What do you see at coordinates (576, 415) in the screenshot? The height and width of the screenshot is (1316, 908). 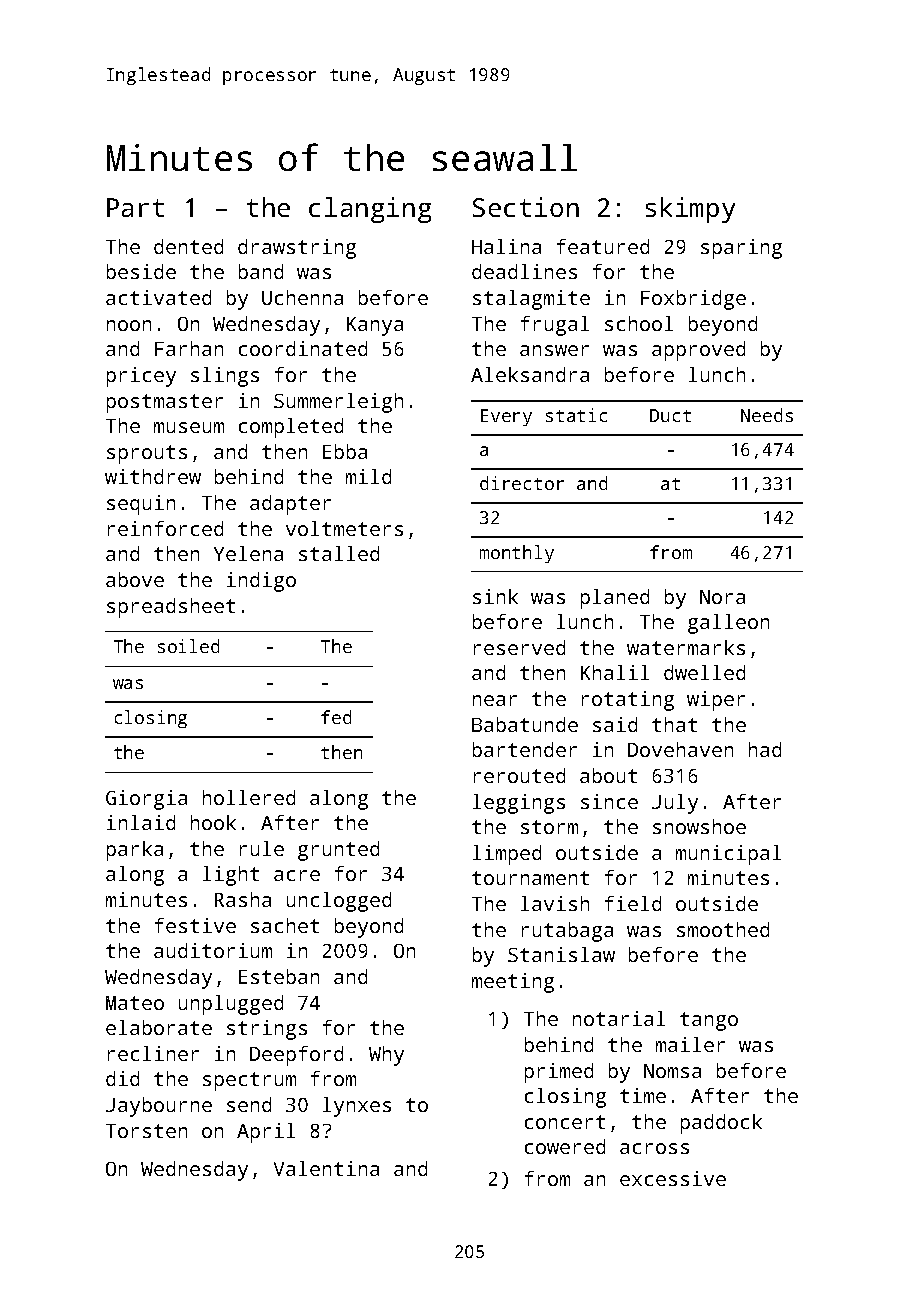 I see `static` at bounding box center [576, 415].
